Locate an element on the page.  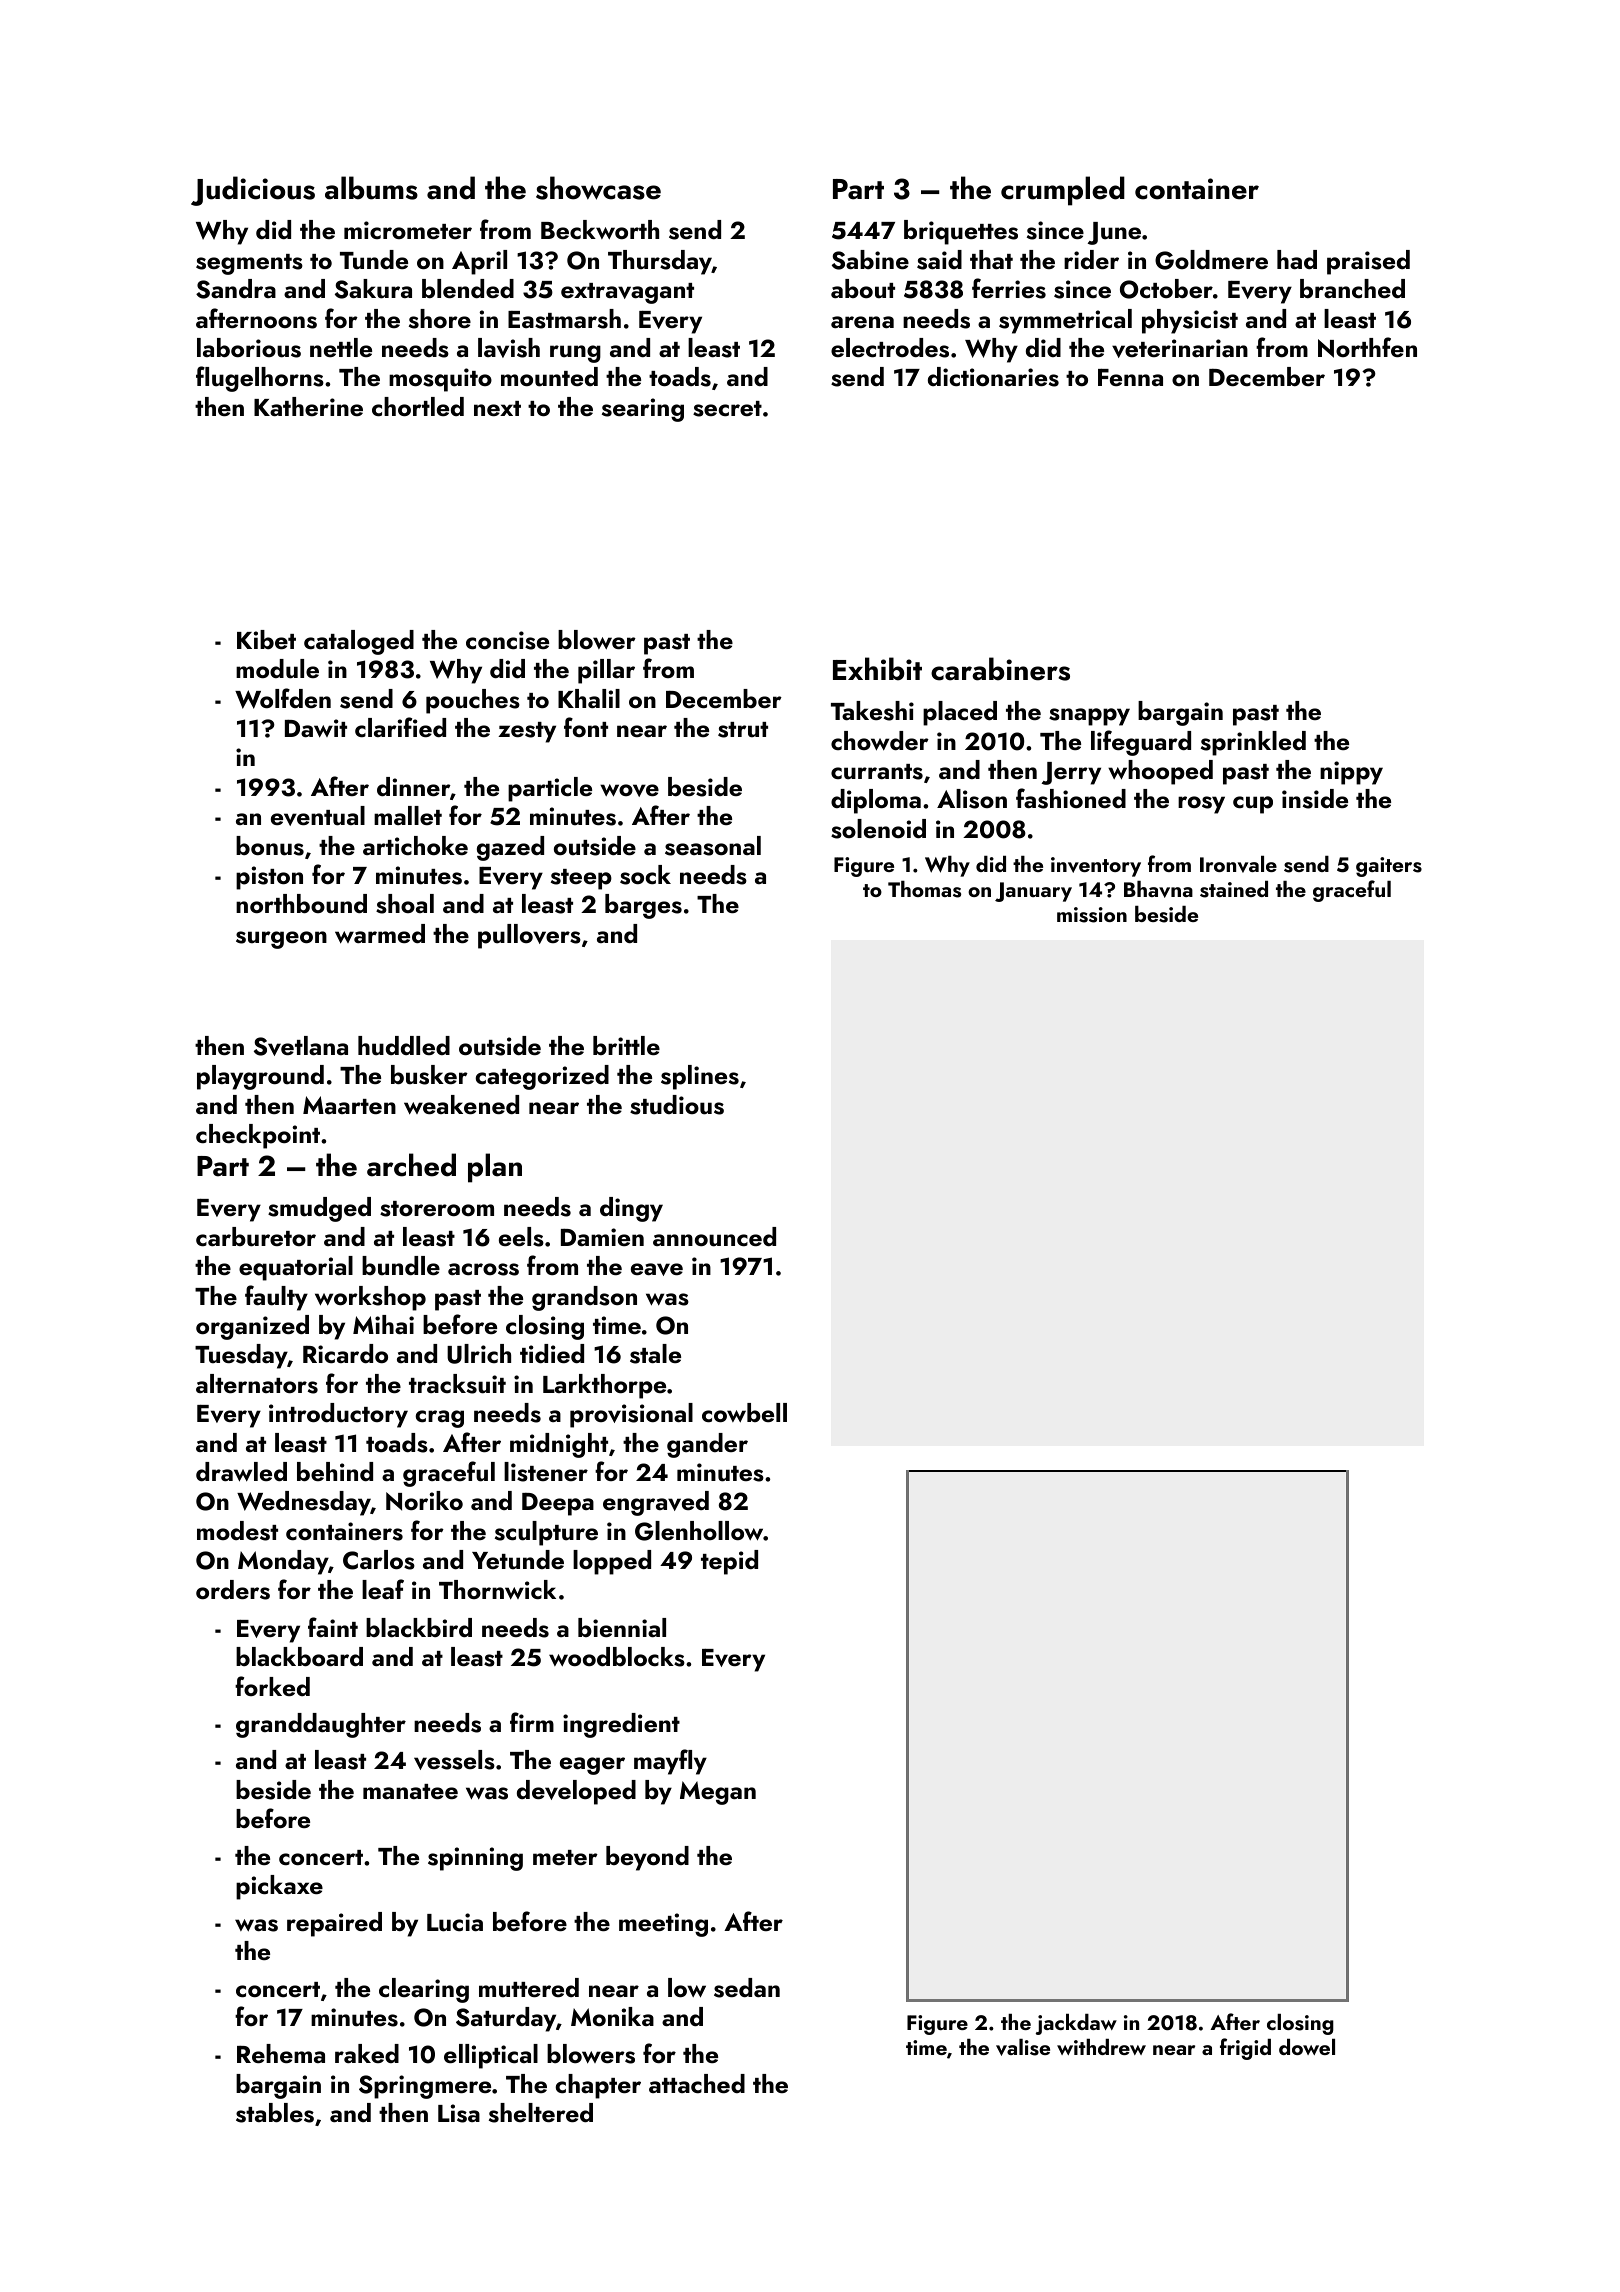
extravagant is located at coordinates (627, 293).
